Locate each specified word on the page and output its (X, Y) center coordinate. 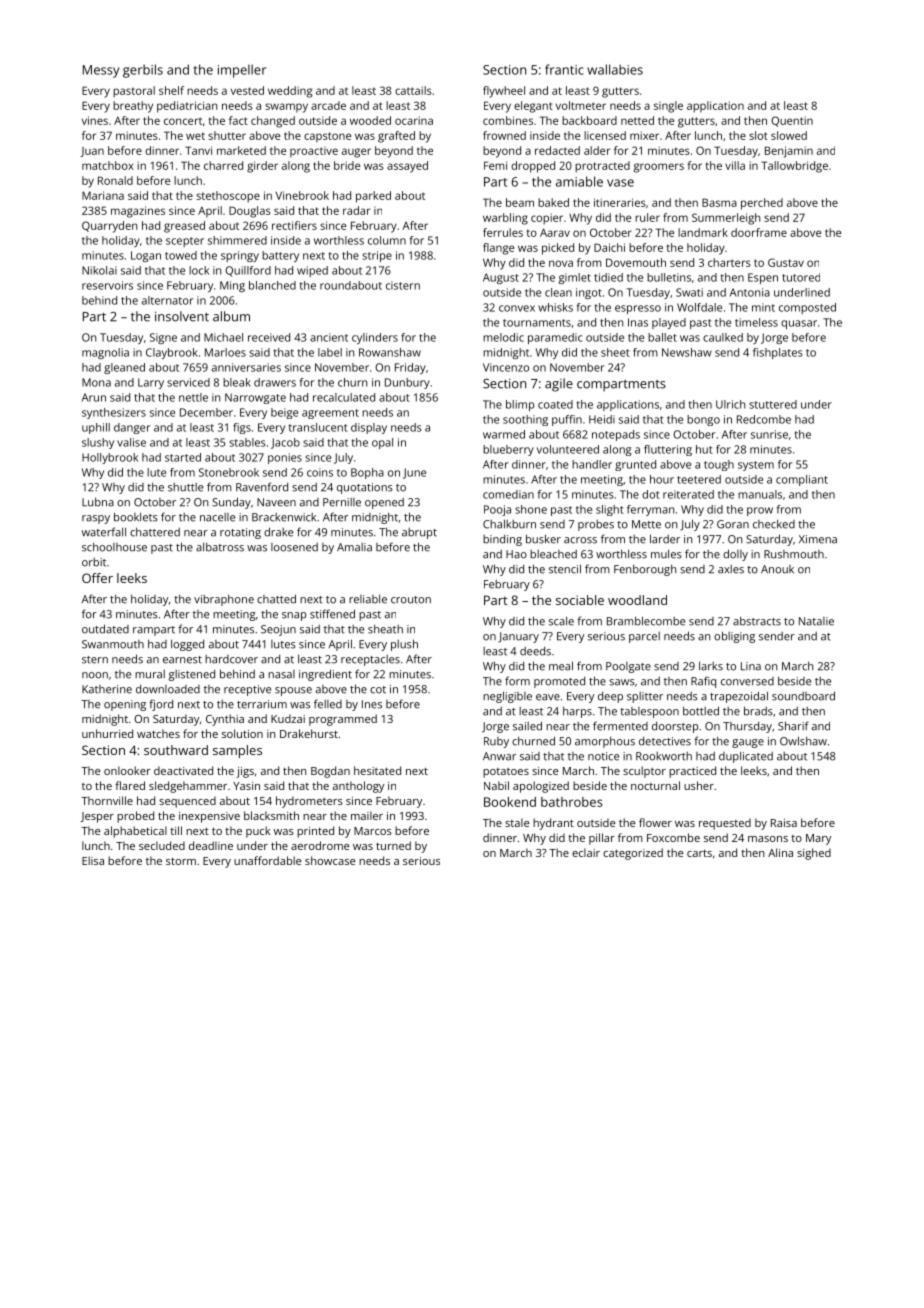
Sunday (231, 503)
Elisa (93, 860)
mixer (644, 135)
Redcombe (764, 419)
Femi (495, 165)
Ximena (818, 539)
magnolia (105, 353)
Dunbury (407, 383)
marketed (241, 150)
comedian (508, 494)
